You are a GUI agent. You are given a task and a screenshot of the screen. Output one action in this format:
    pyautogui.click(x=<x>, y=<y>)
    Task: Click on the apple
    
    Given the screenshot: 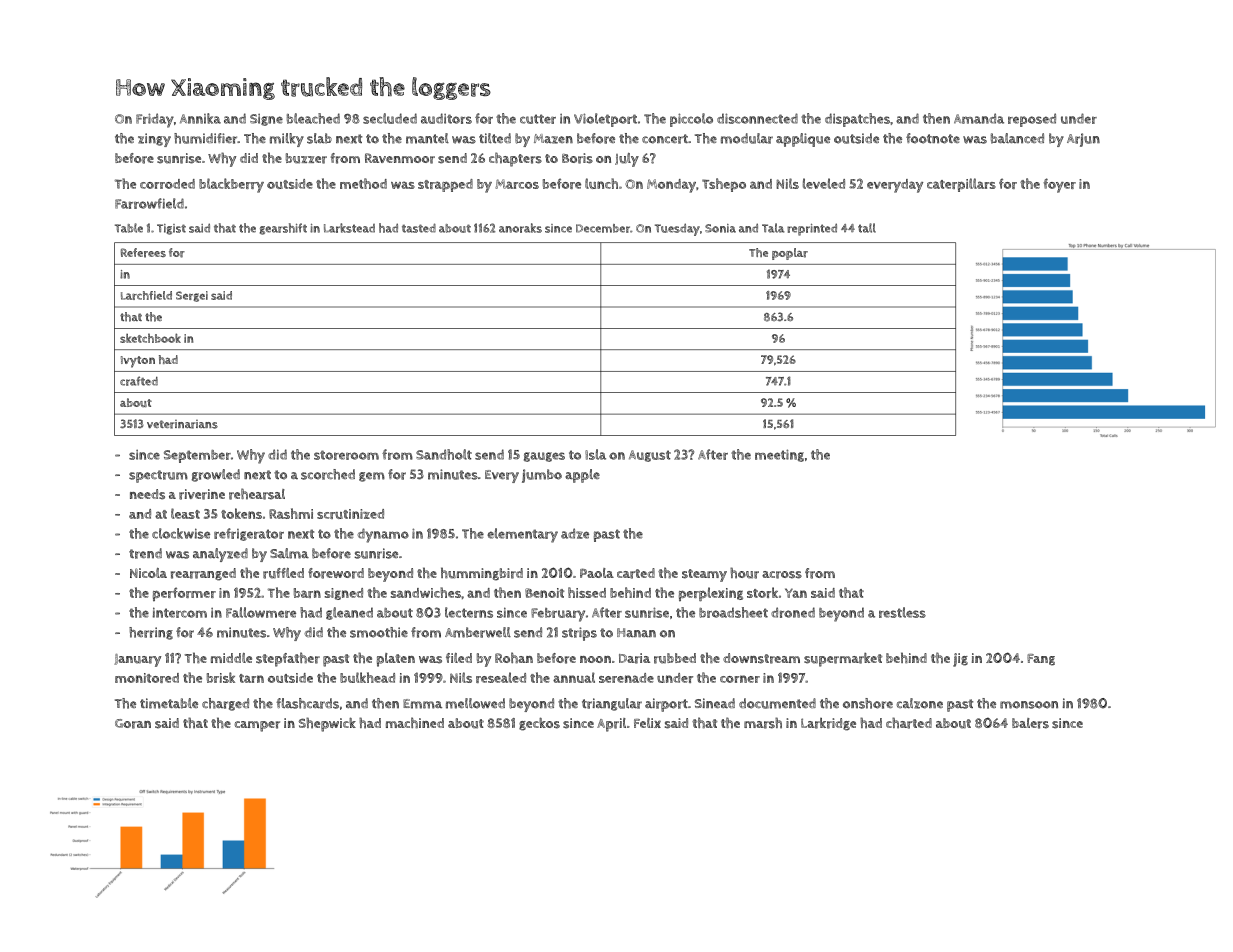 What is the action you would take?
    pyautogui.click(x=582, y=476)
